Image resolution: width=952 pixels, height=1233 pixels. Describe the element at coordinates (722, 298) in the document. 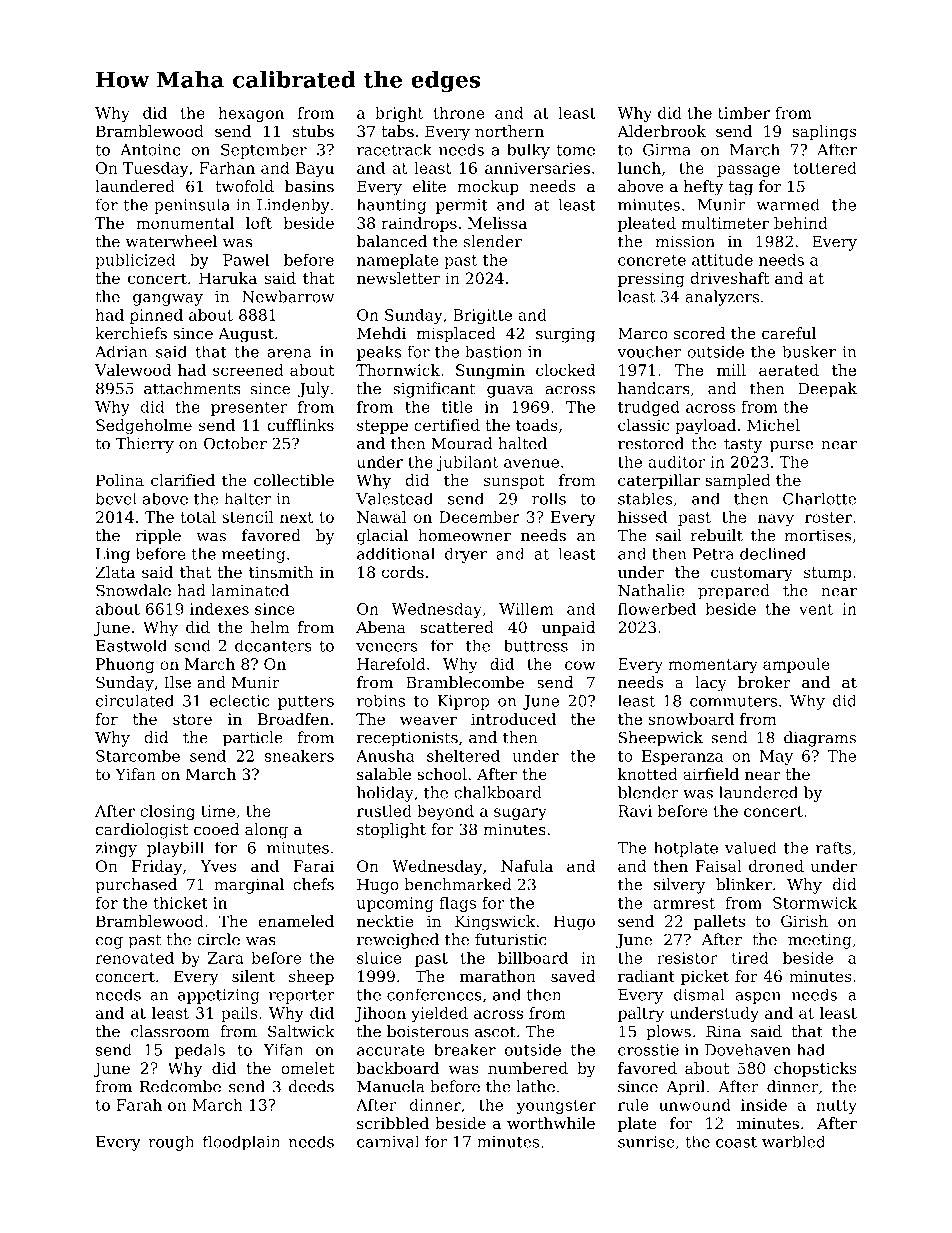

I see `analyzers` at that location.
